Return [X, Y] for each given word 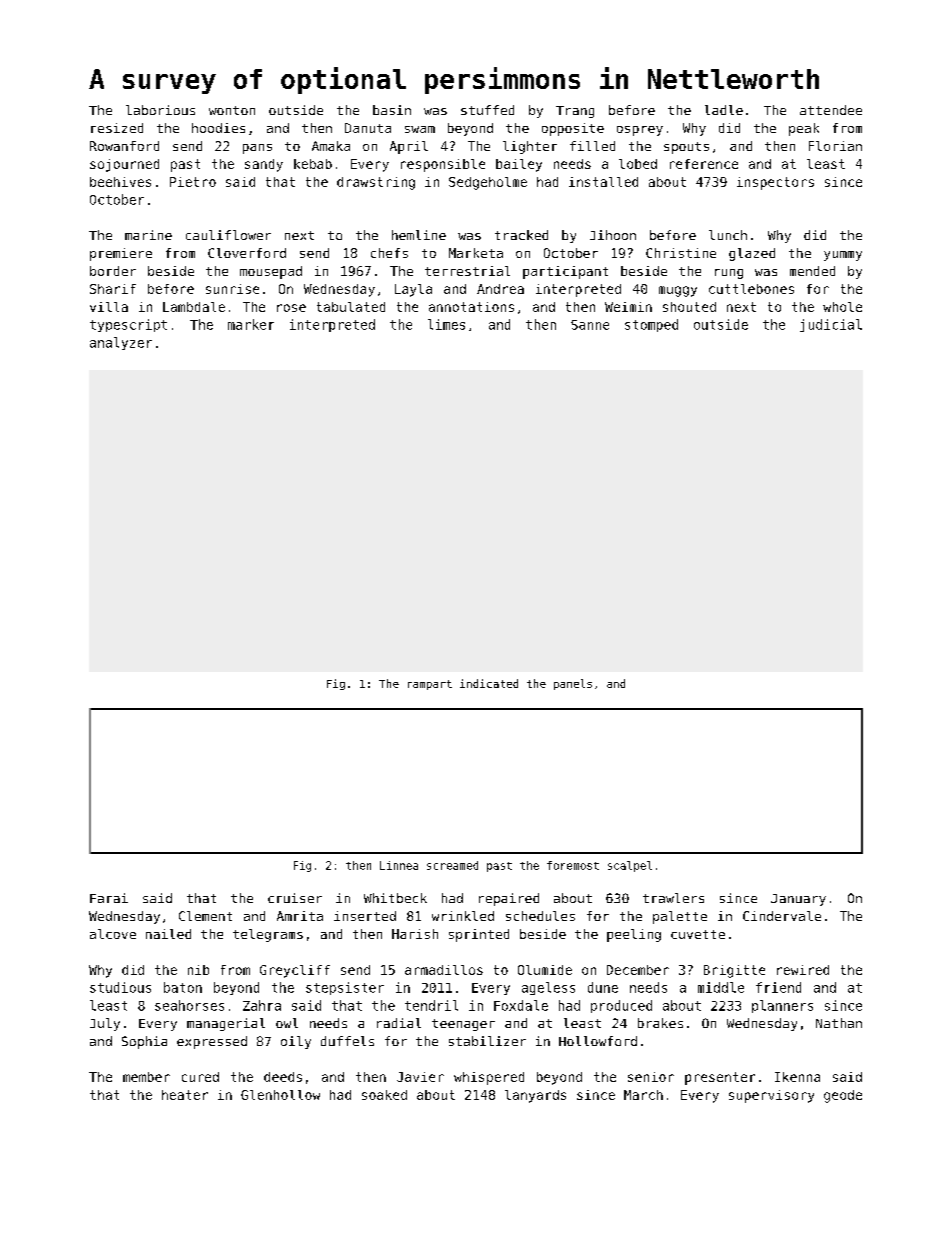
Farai [109, 898]
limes [446, 324]
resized [117, 128]
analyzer [121, 343]
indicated [489, 683]
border [113, 271]
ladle [724, 110]
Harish [415, 934]
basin [392, 110]
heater [185, 1095]
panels [573, 684]
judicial [831, 325]
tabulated [351, 307]
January [798, 900]
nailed [168, 934]
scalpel [630, 866]
